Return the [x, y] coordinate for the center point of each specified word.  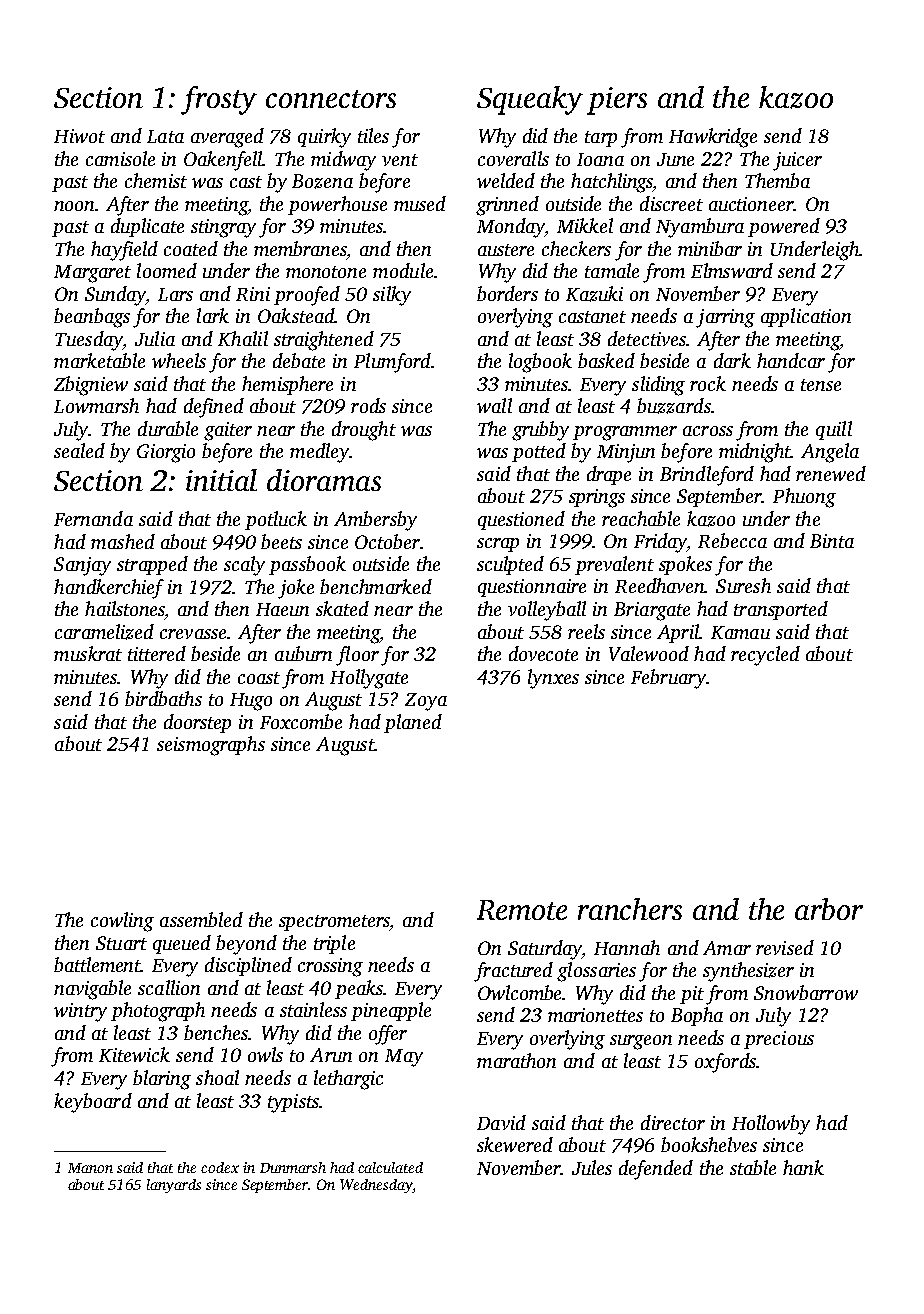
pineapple [391, 1011]
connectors [331, 99]
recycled [765, 656]
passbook [307, 565]
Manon [90, 1168]
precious [779, 1040]
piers [617, 101]
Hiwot [79, 136]
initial [221, 480]
